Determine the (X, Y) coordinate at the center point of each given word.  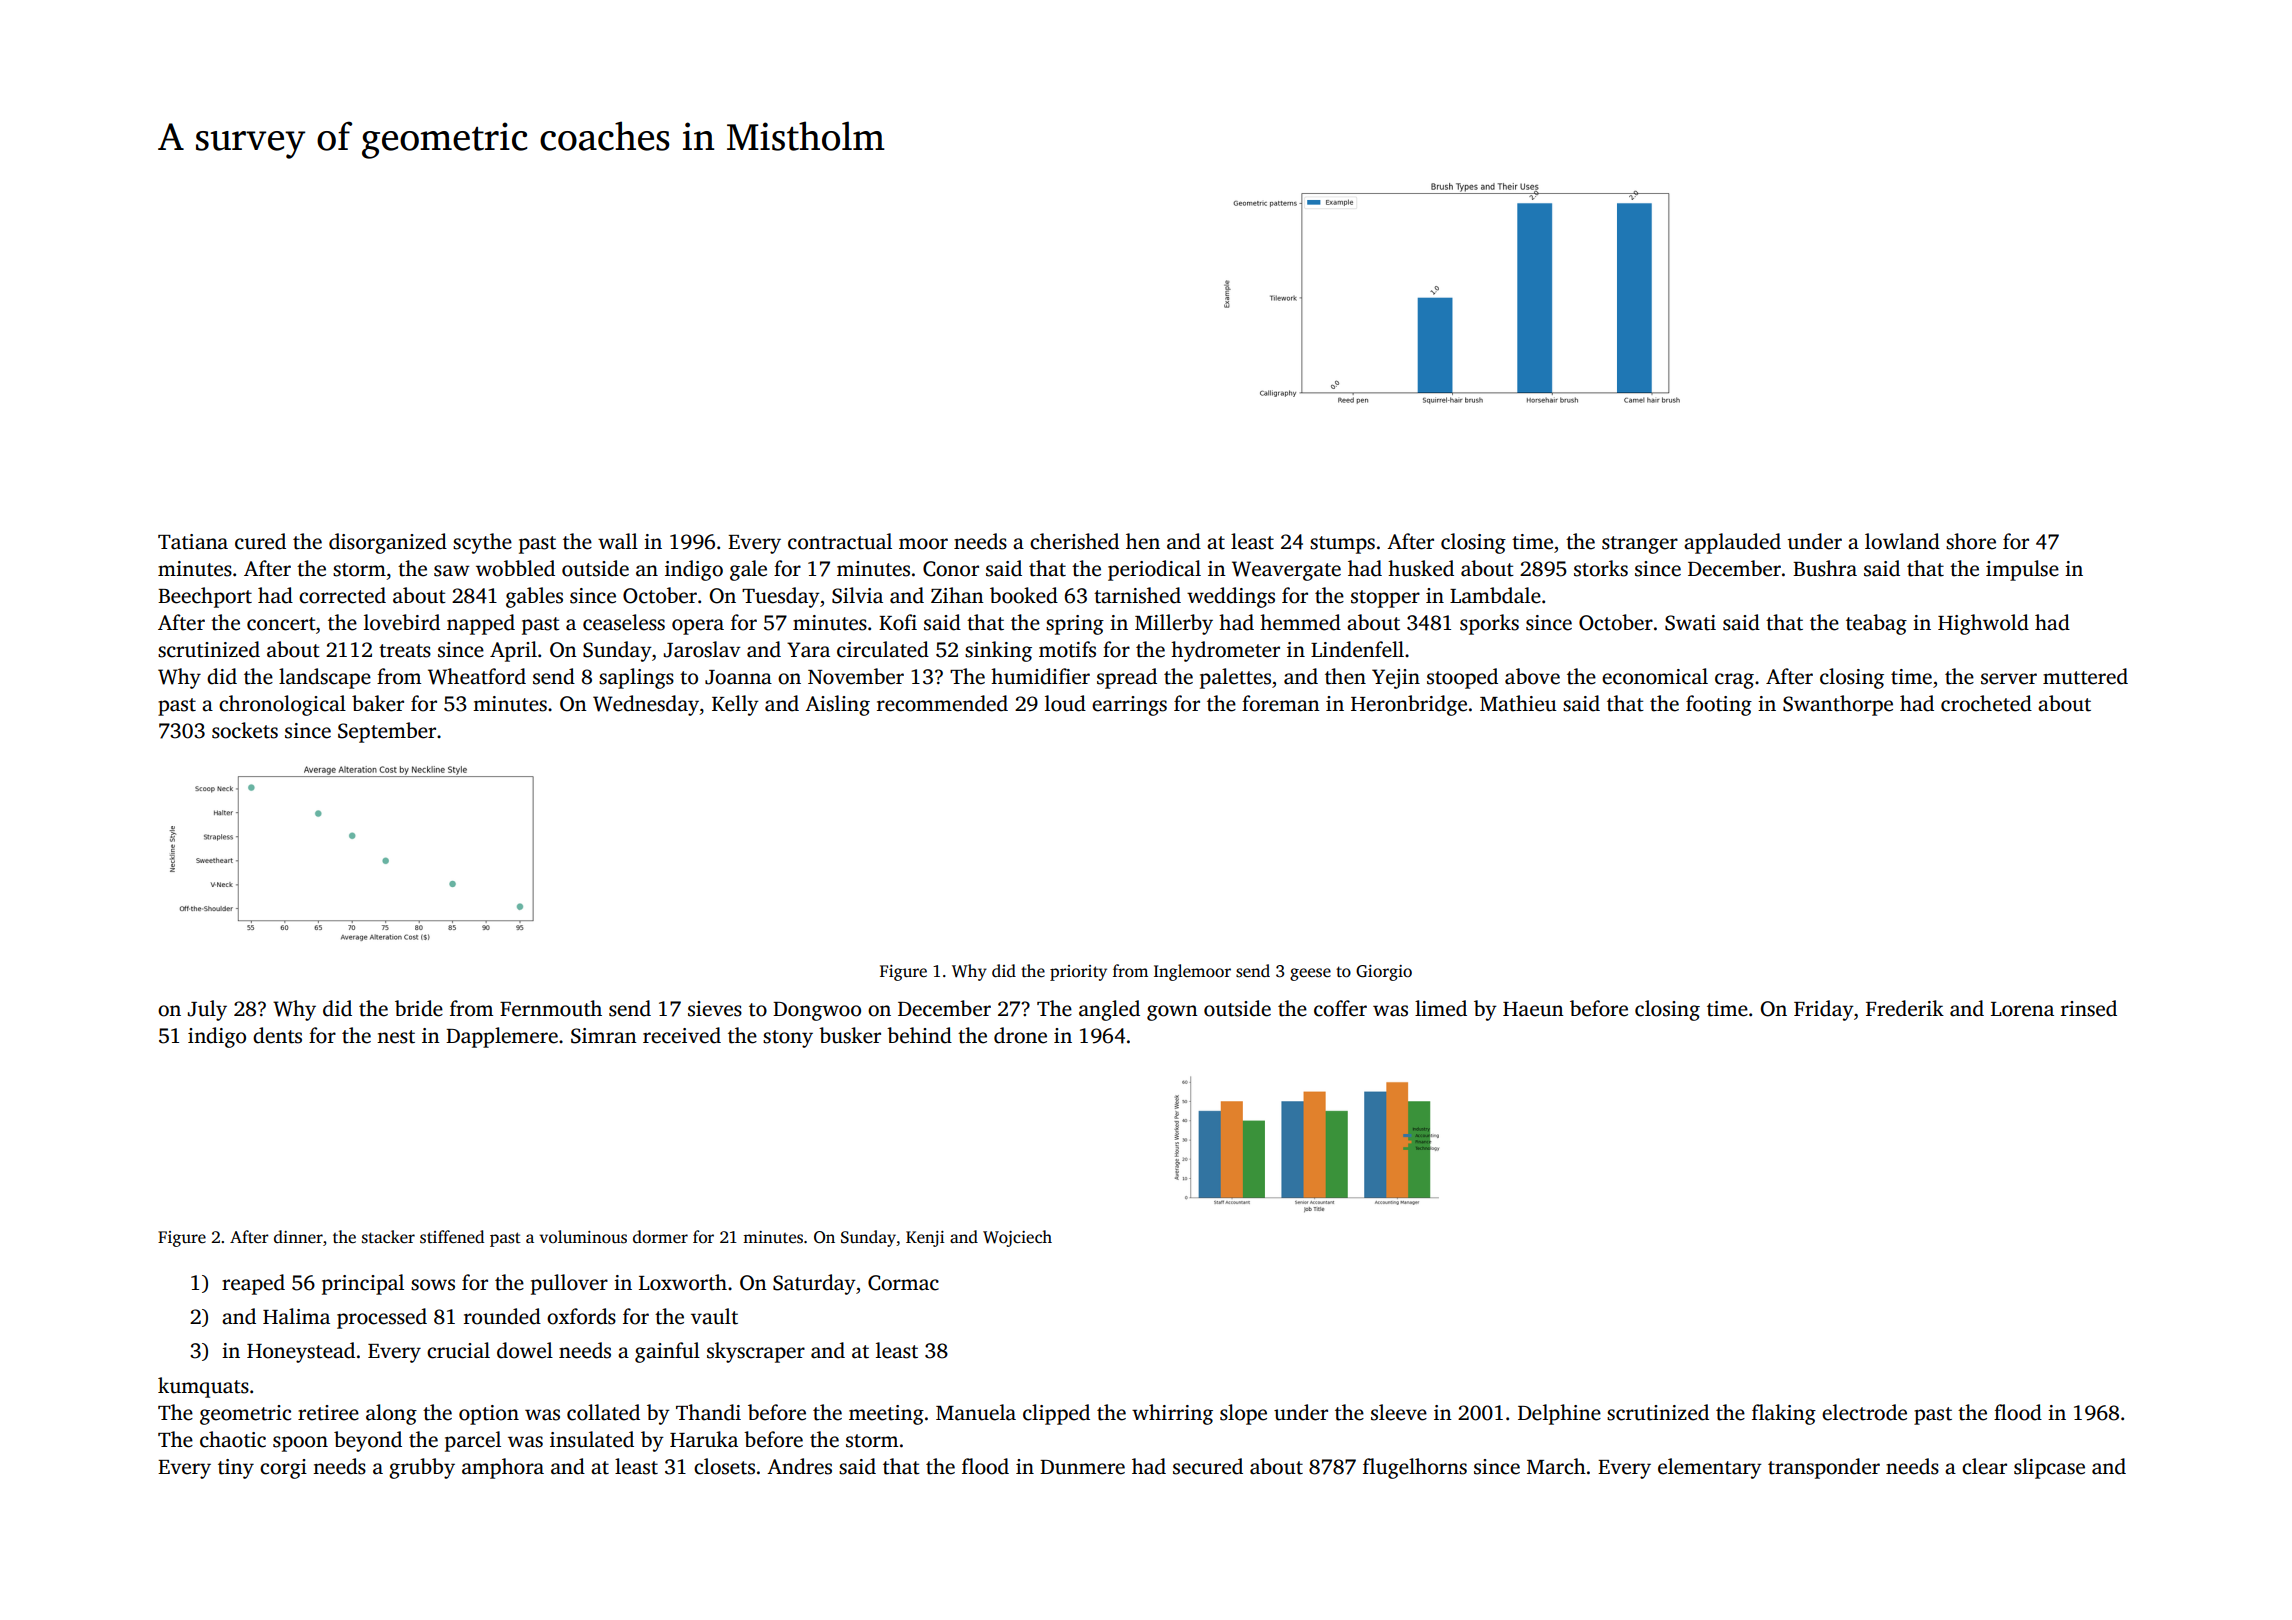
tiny (236, 1469)
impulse (2022, 570)
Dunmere (1082, 1467)
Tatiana (193, 542)
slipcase (2049, 1468)
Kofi (898, 622)
